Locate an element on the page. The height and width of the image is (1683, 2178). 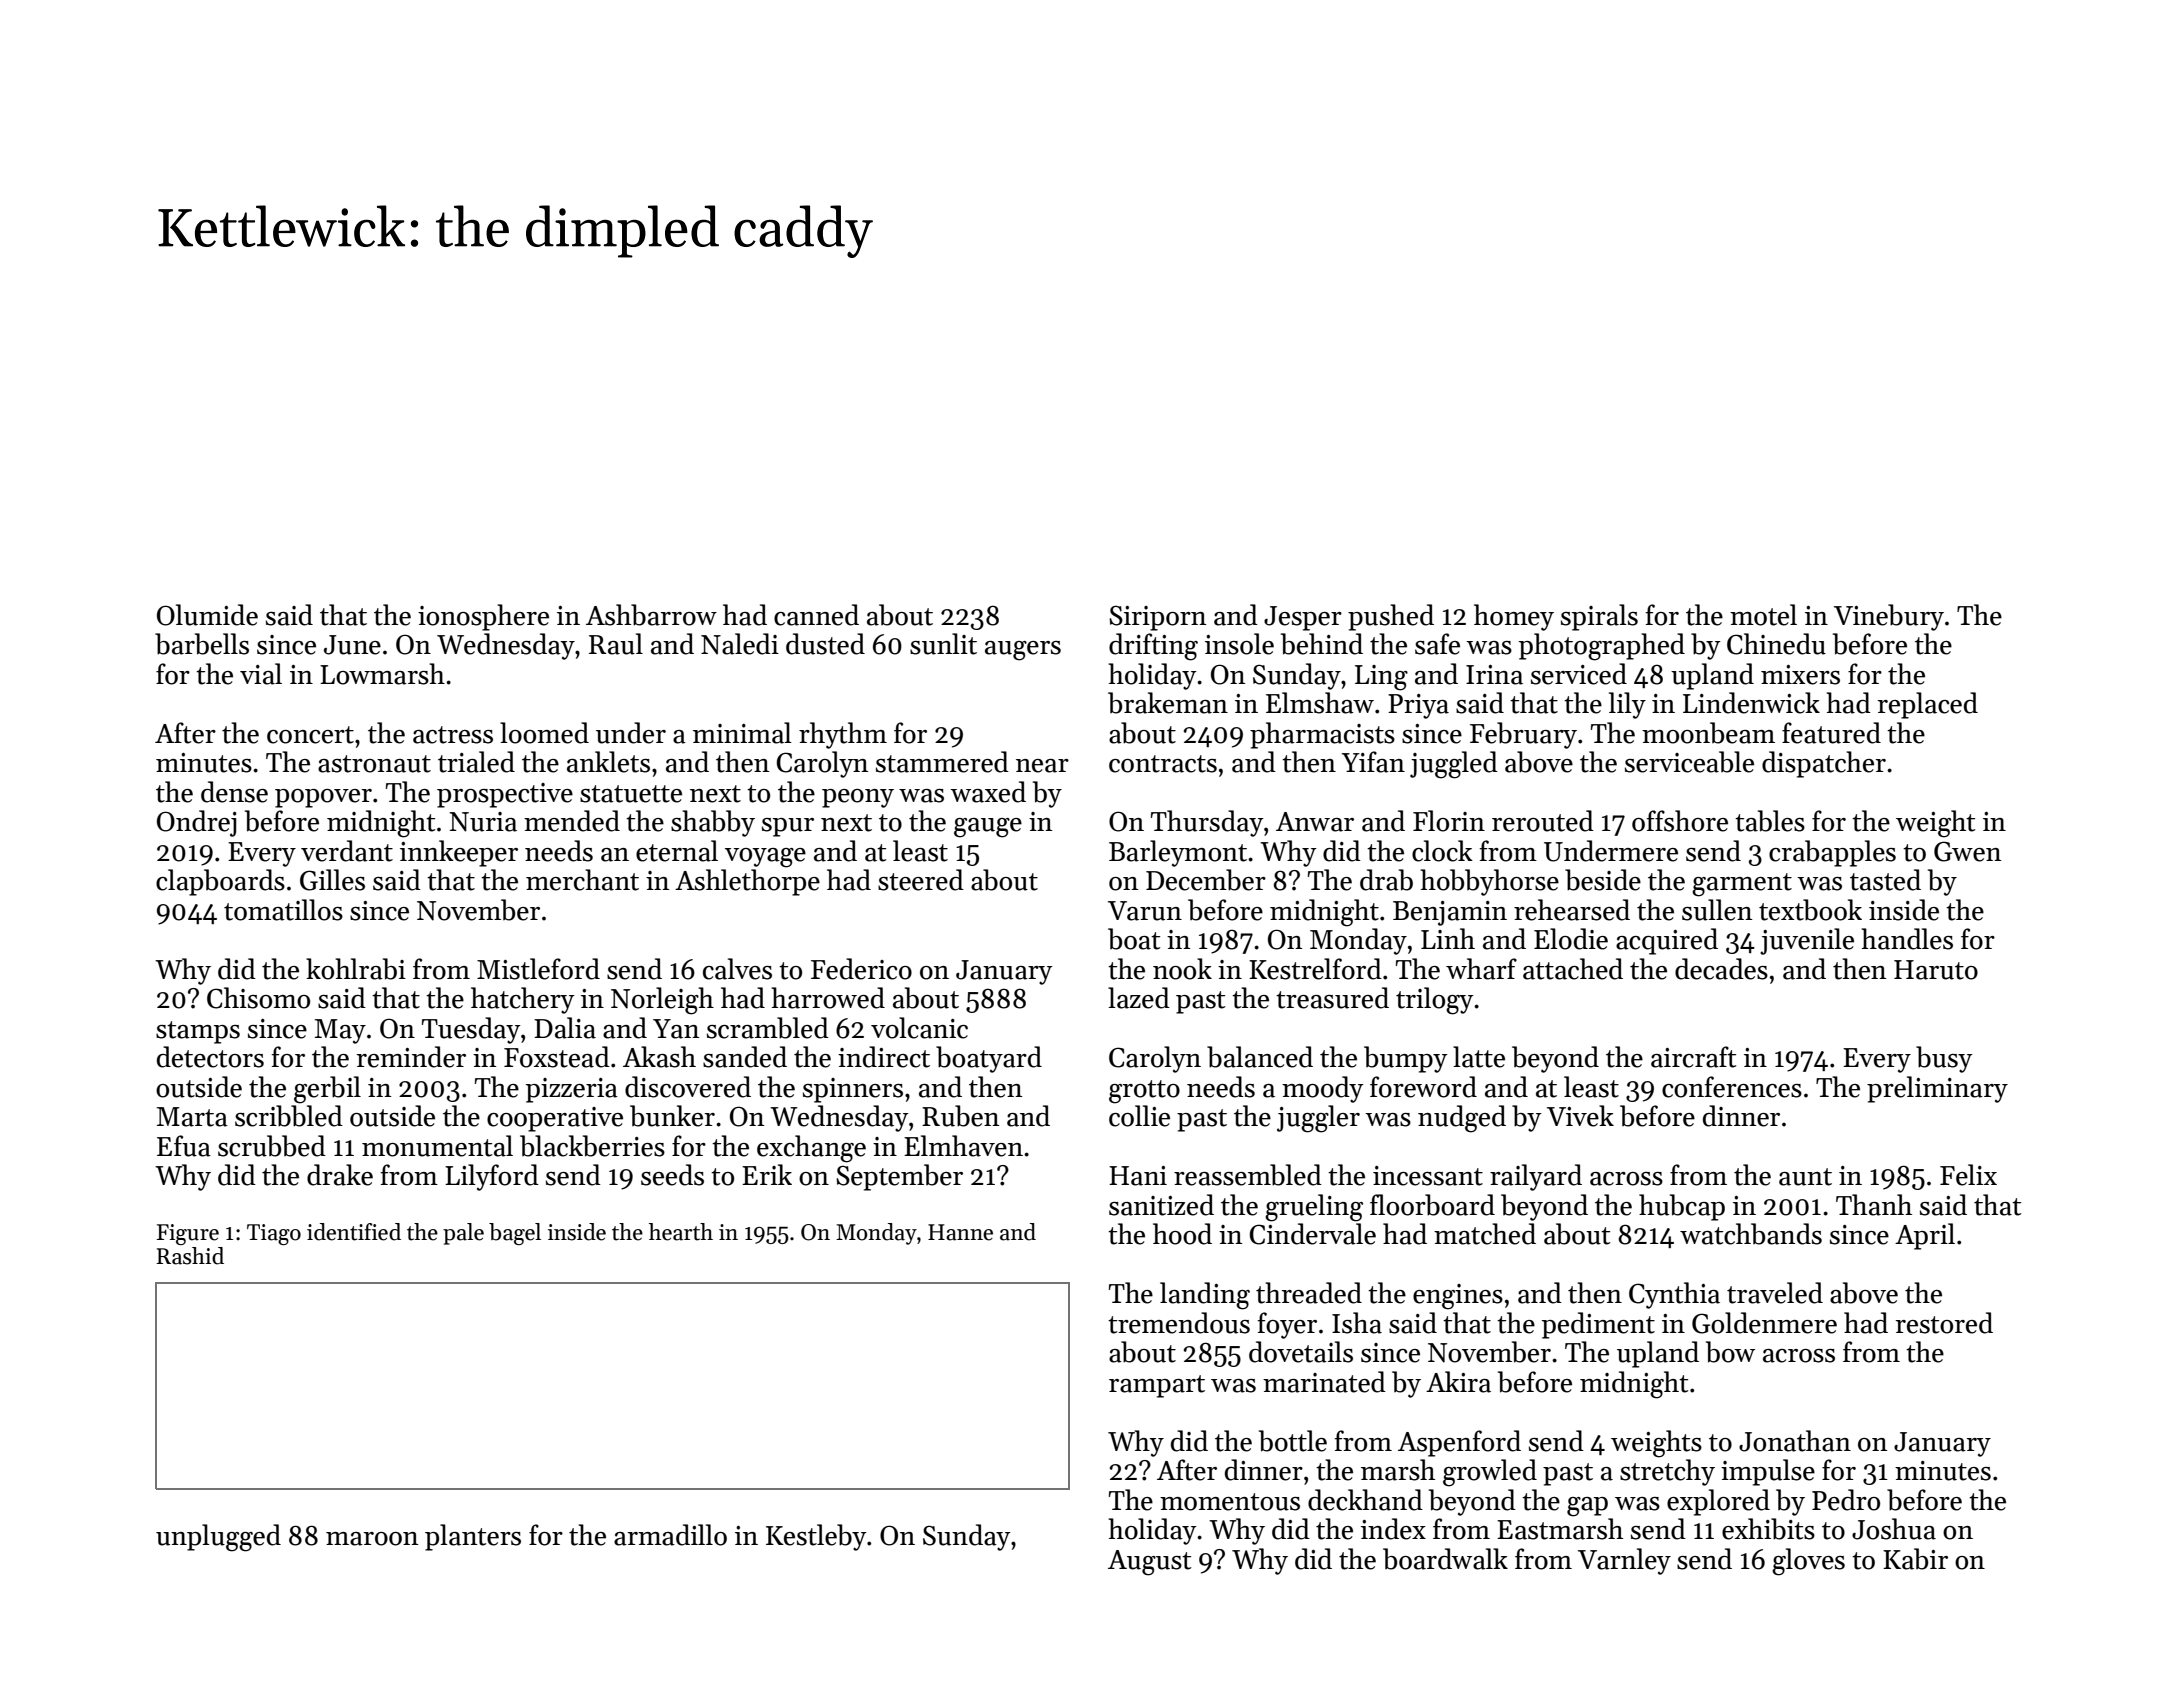
canned is located at coordinates (816, 615).
